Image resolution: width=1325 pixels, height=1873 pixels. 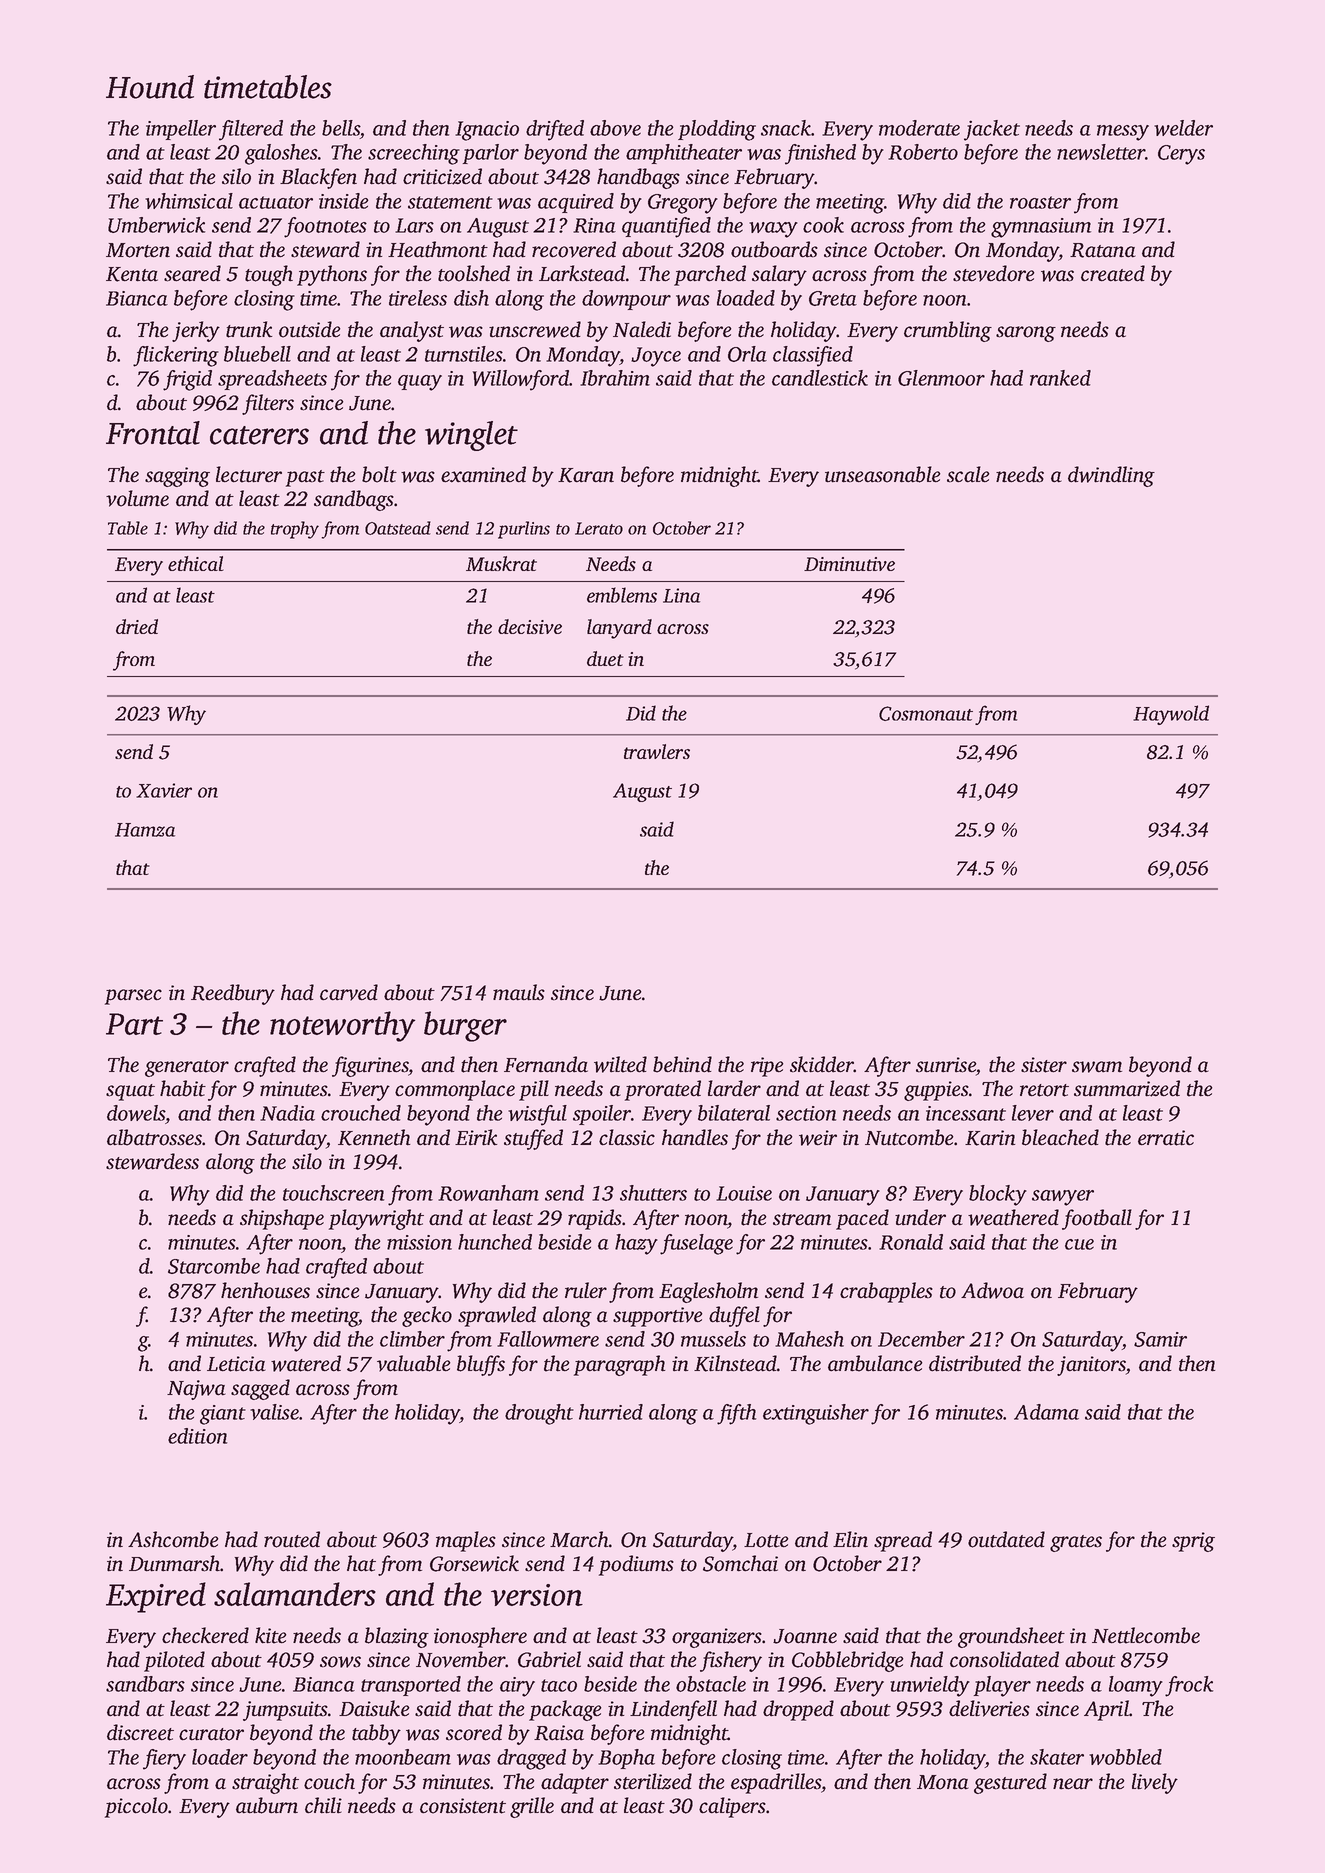 What do you see at coordinates (1183, 128) in the page?
I see `welder` at bounding box center [1183, 128].
